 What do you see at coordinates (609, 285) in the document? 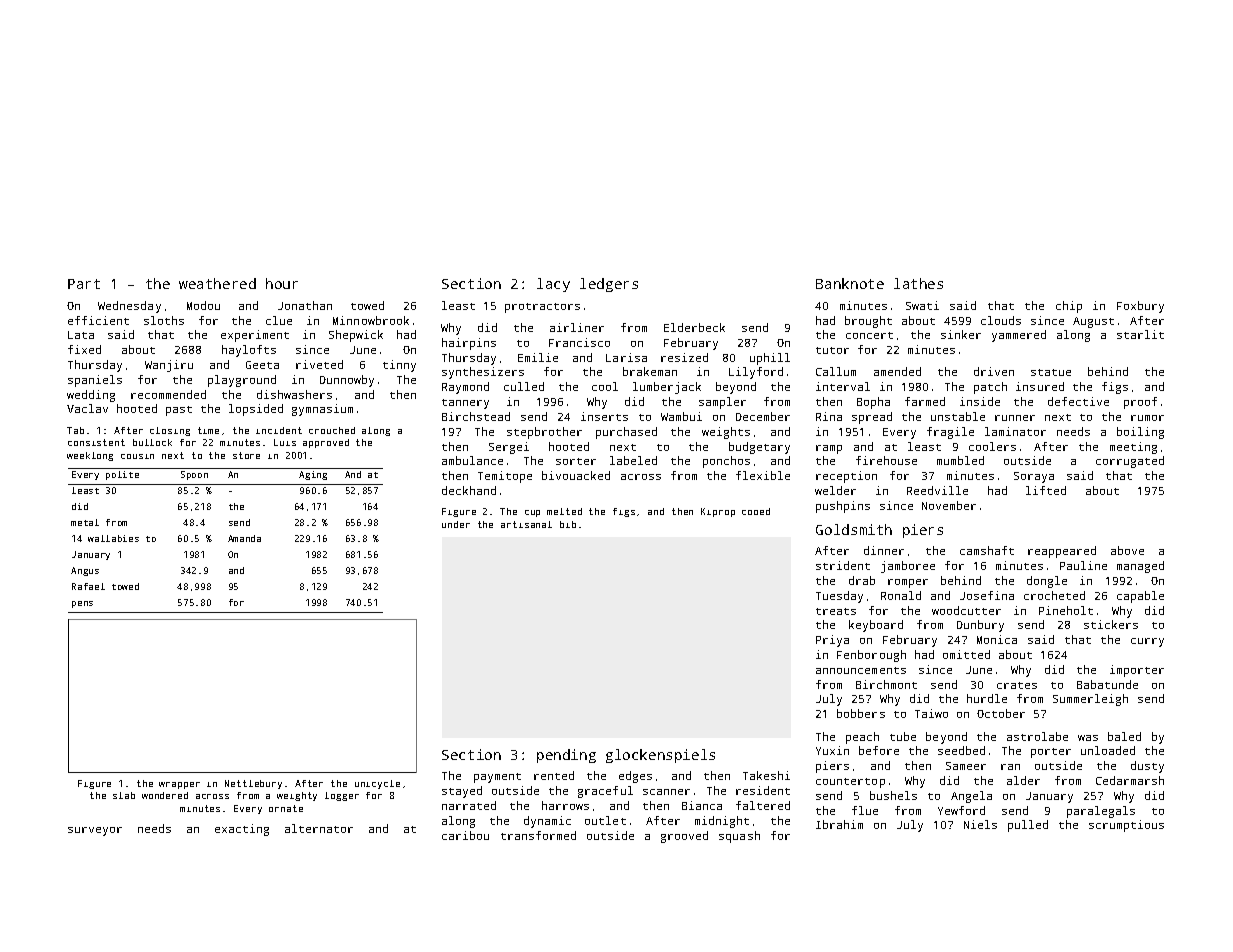
I see `ledgers` at bounding box center [609, 285].
